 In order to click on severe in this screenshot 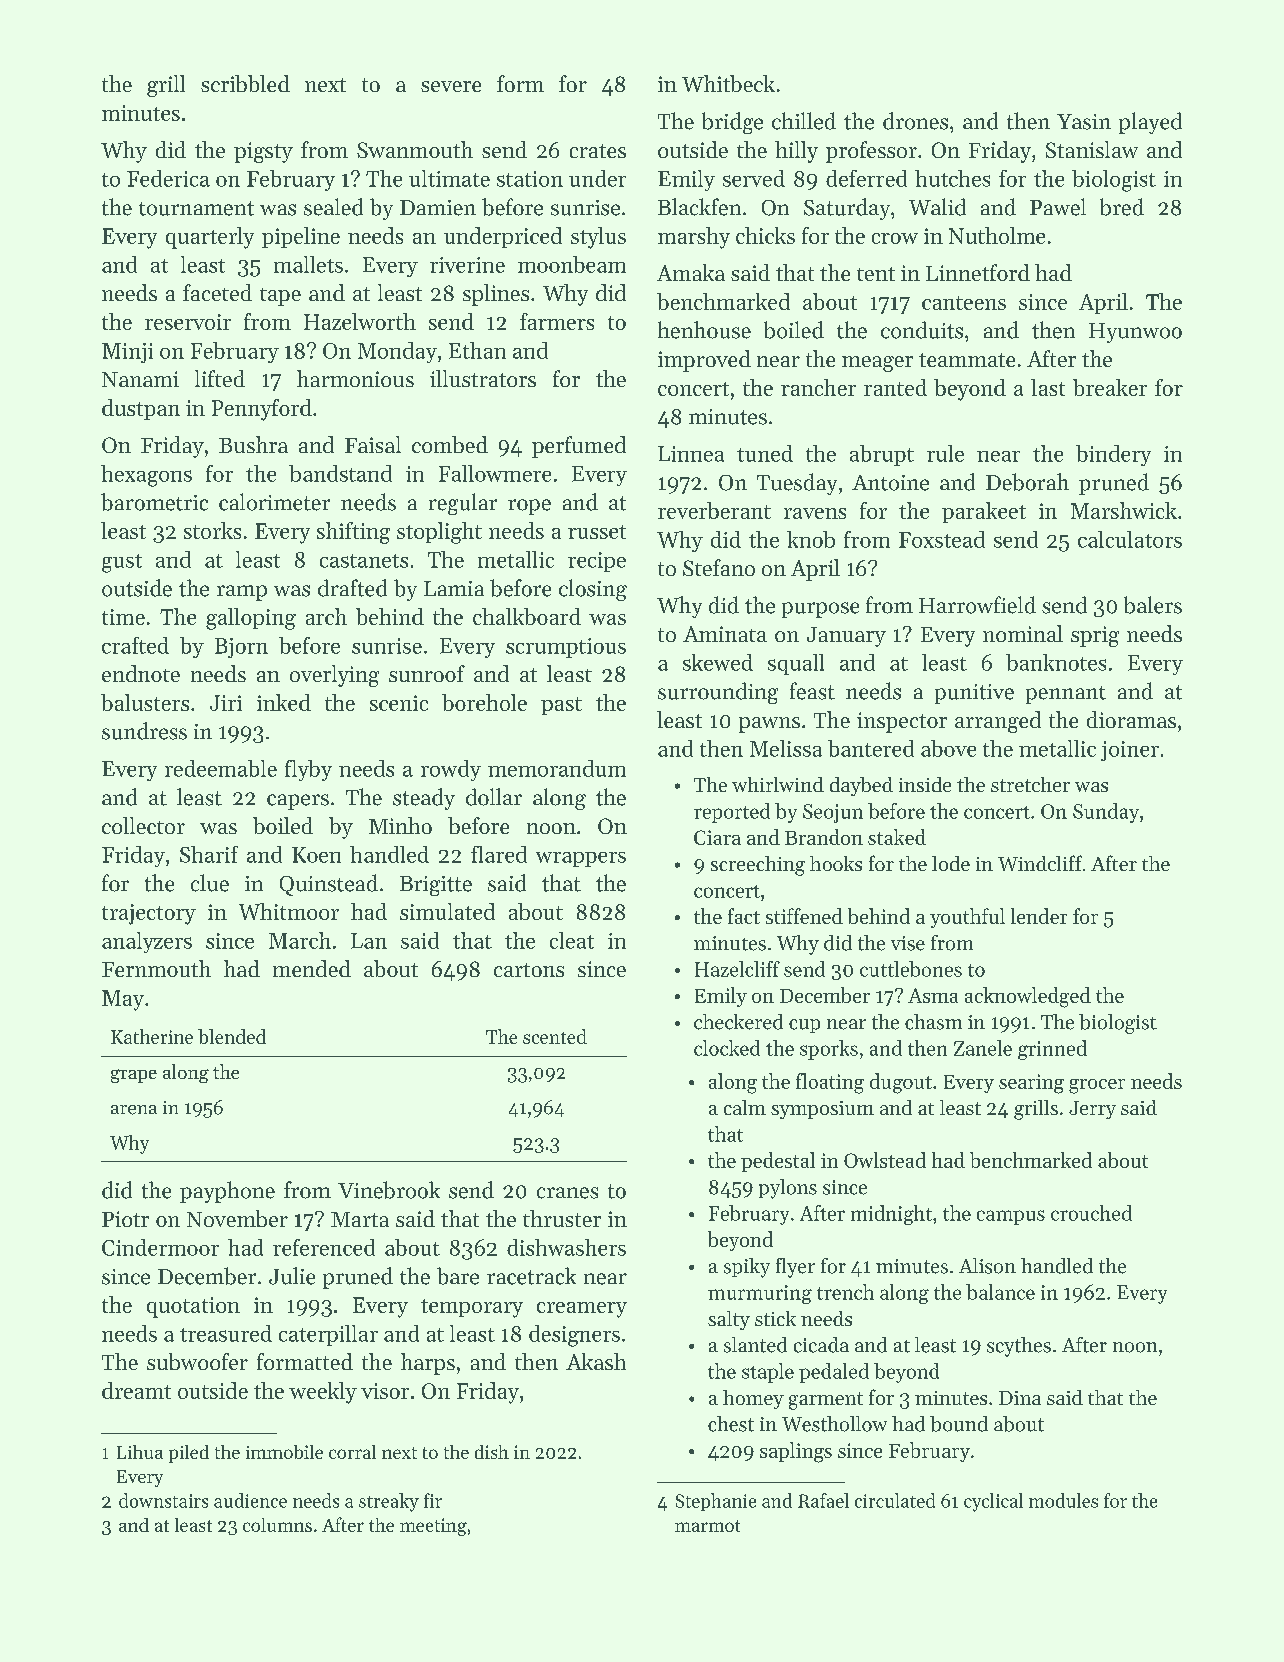, I will do `click(451, 86)`.
